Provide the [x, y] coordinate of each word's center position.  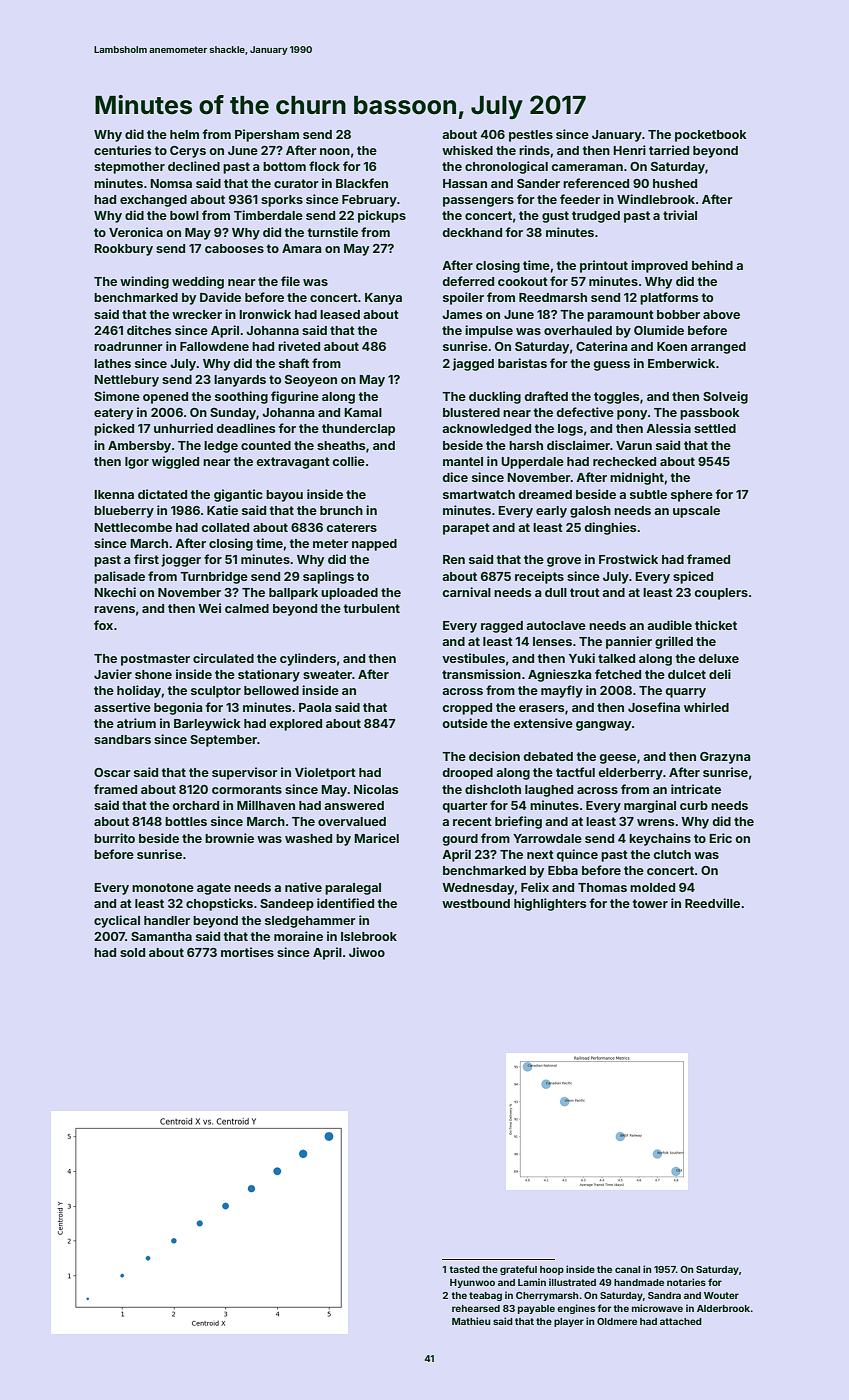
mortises [247, 952]
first [146, 559]
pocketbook [711, 136]
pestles [531, 136]
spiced [693, 577]
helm [184, 134]
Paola [315, 707]
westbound [476, 903]
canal [627, 1269]
